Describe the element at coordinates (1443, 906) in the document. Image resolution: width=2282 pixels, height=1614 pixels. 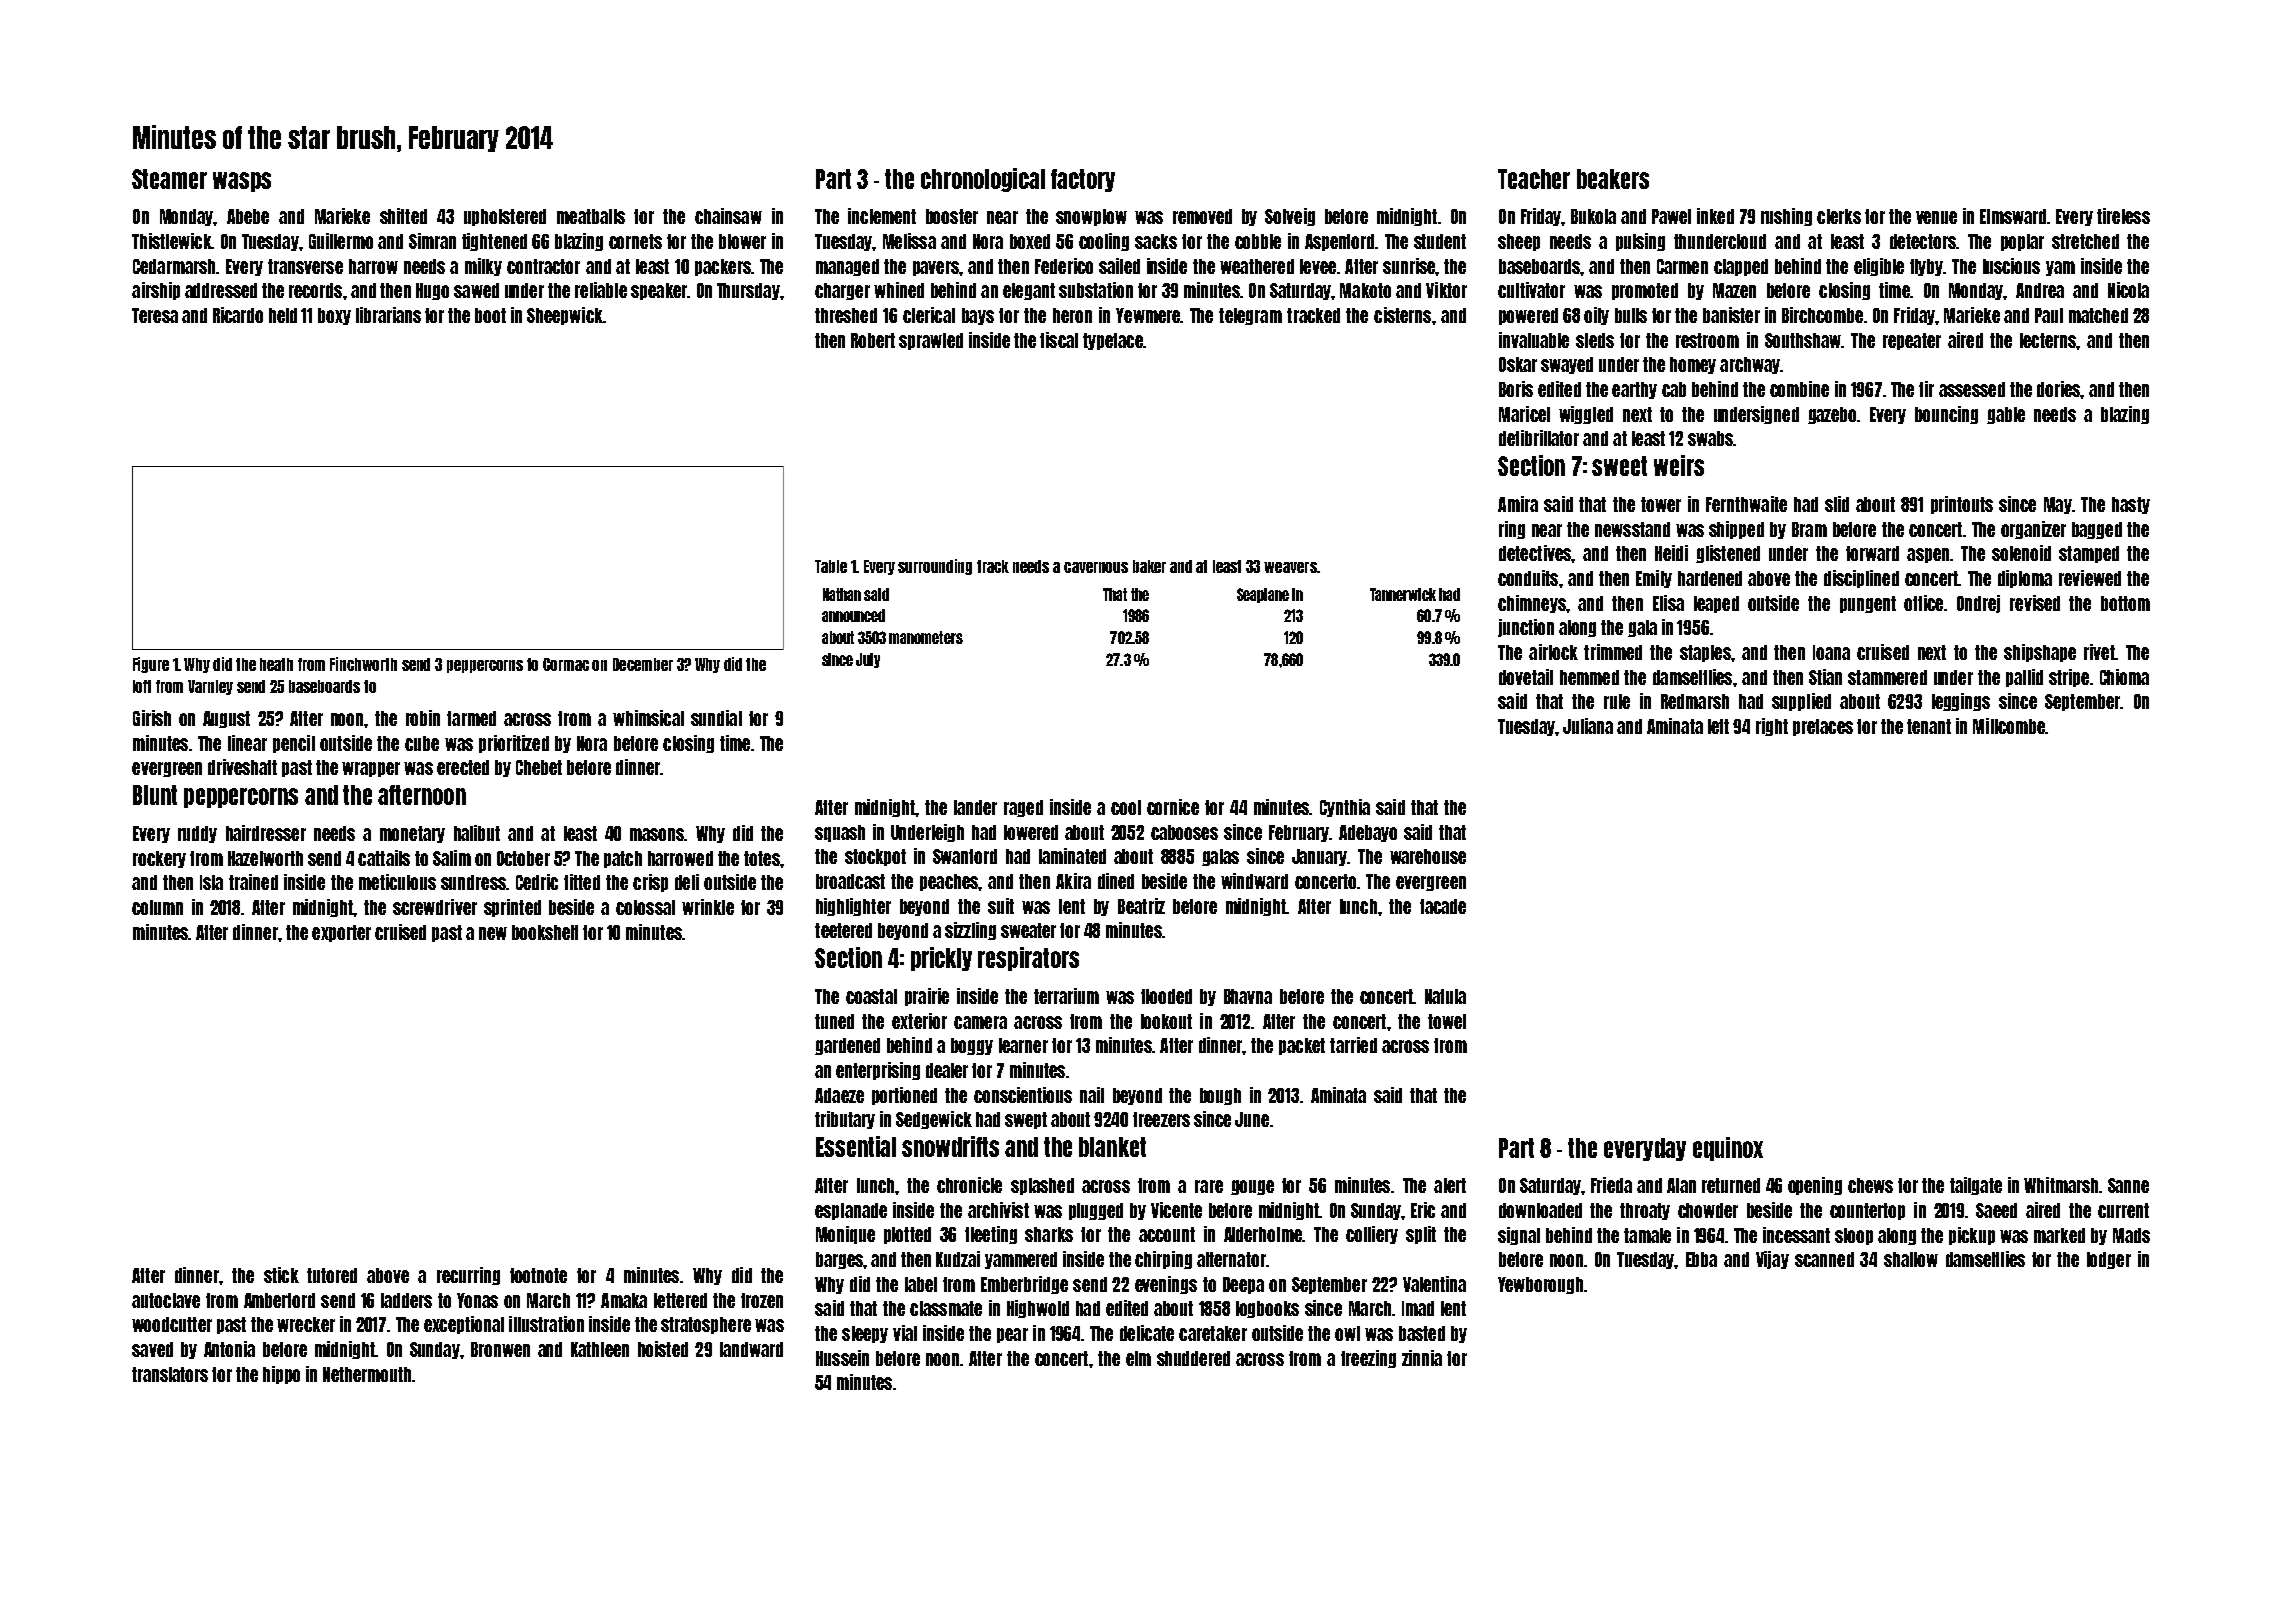
I see `facade` at that location.
